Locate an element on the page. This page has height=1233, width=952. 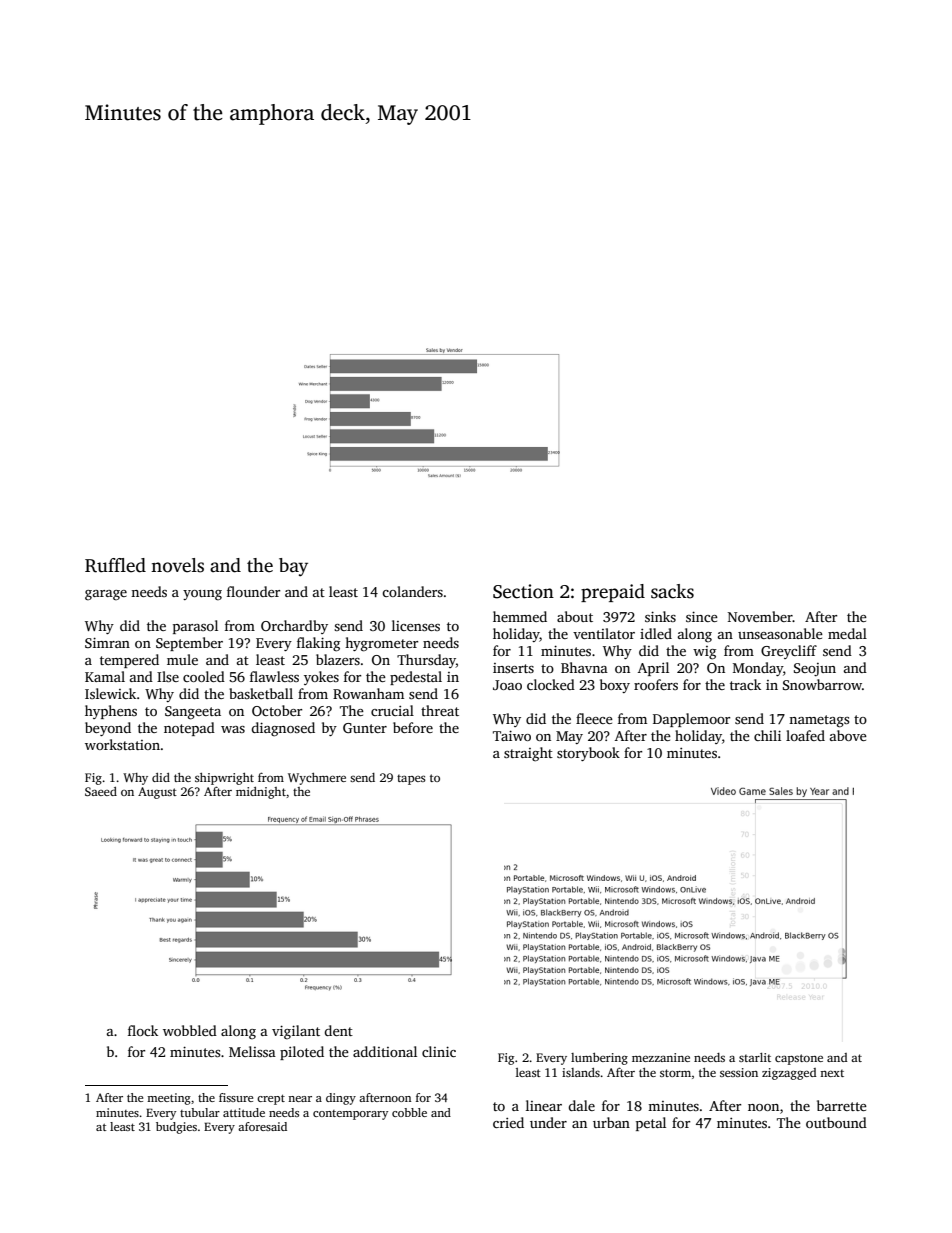
Ruffled is located at coordinates (115, 565).
